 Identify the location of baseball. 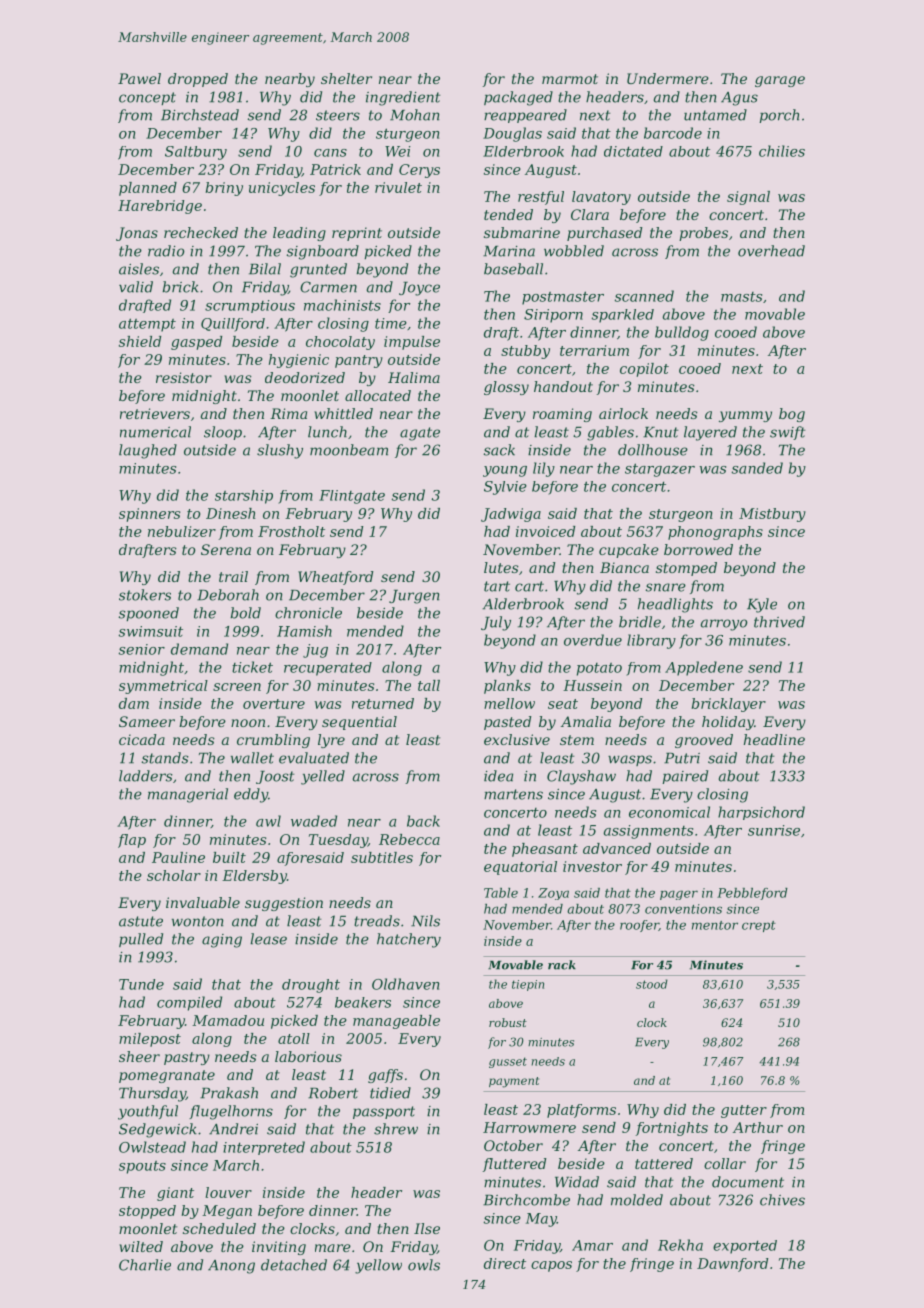
(513, 269).
